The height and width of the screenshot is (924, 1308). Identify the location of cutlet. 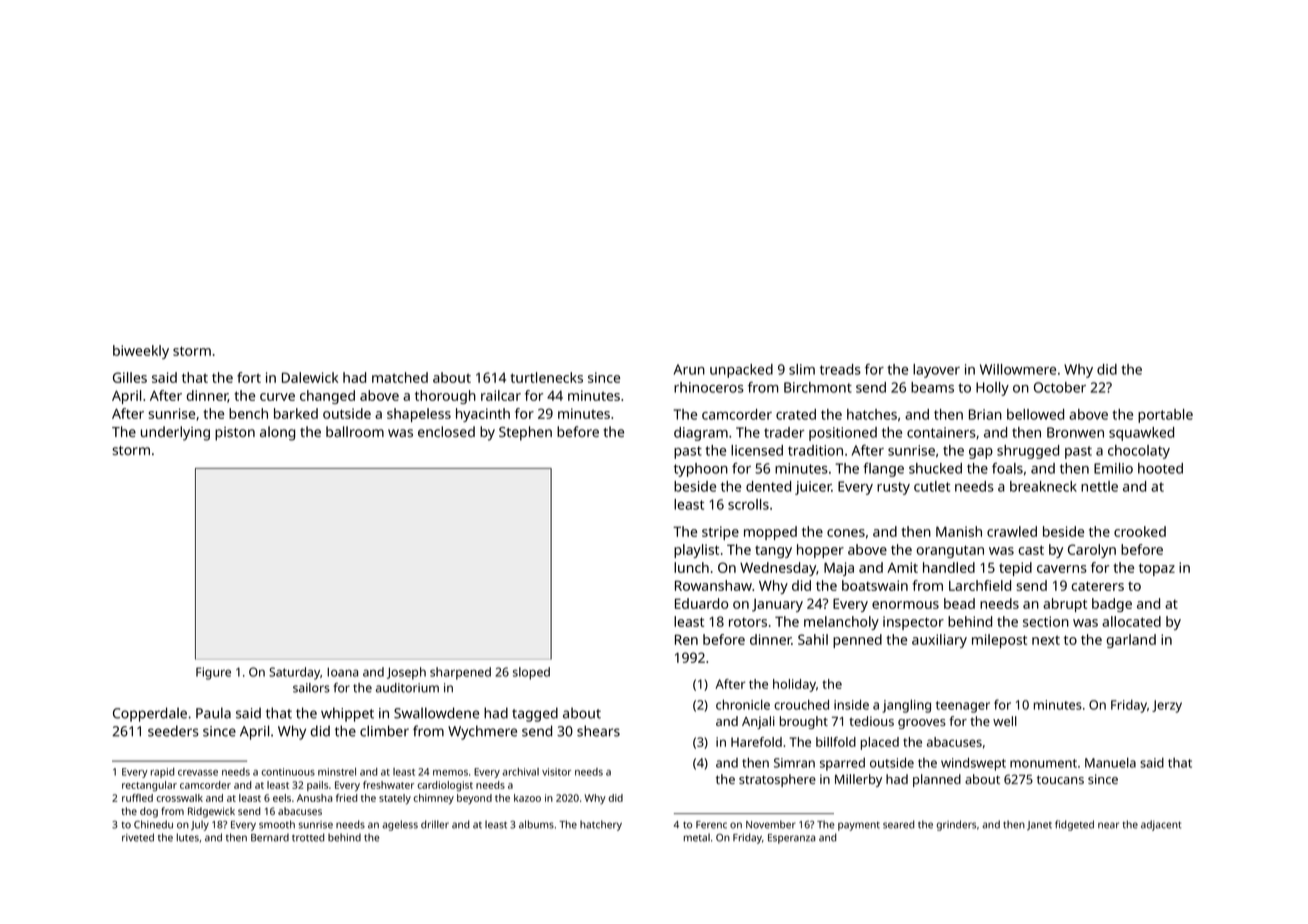
(932, 486).
